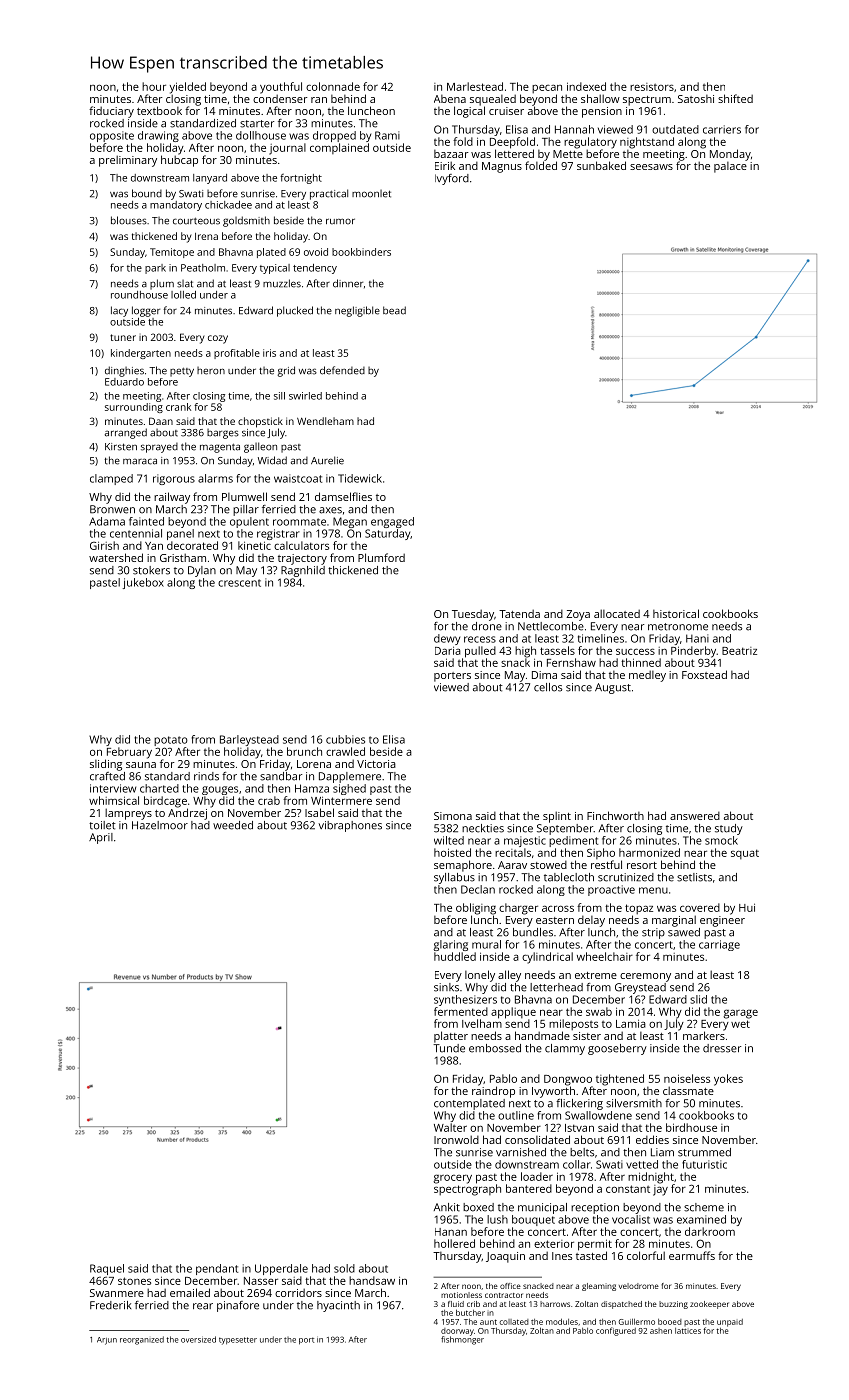 The width and height of the document is (849, 1400). Describe the element at coordinates (519, 613) in the document. I see `Tatenda` at that location.
